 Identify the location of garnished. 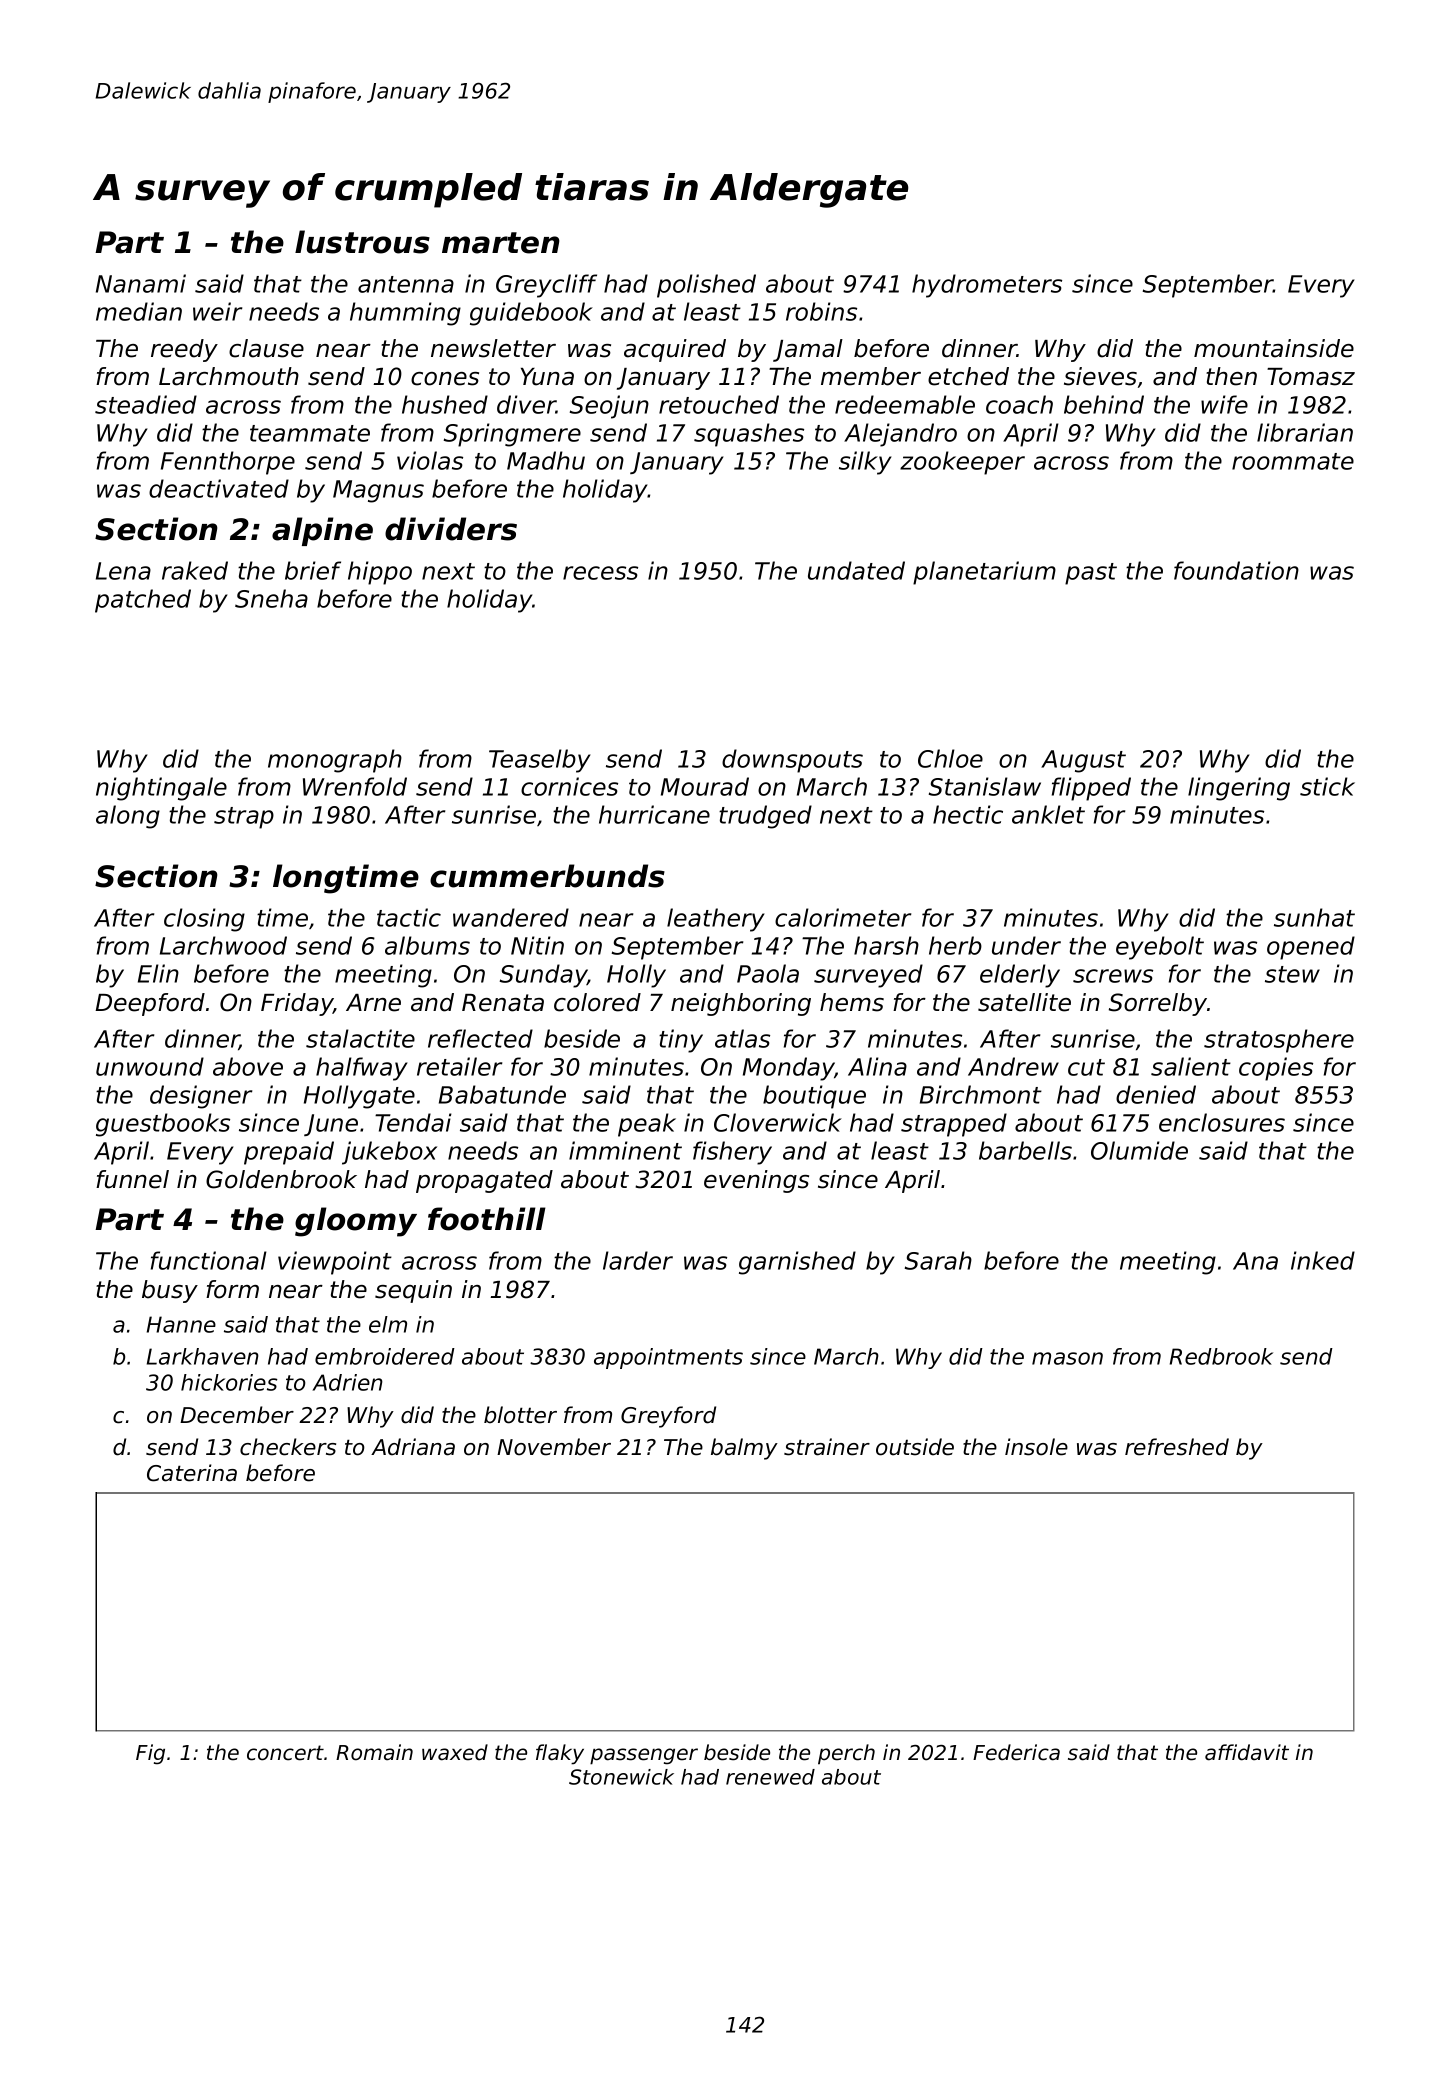
(797, 1263).
